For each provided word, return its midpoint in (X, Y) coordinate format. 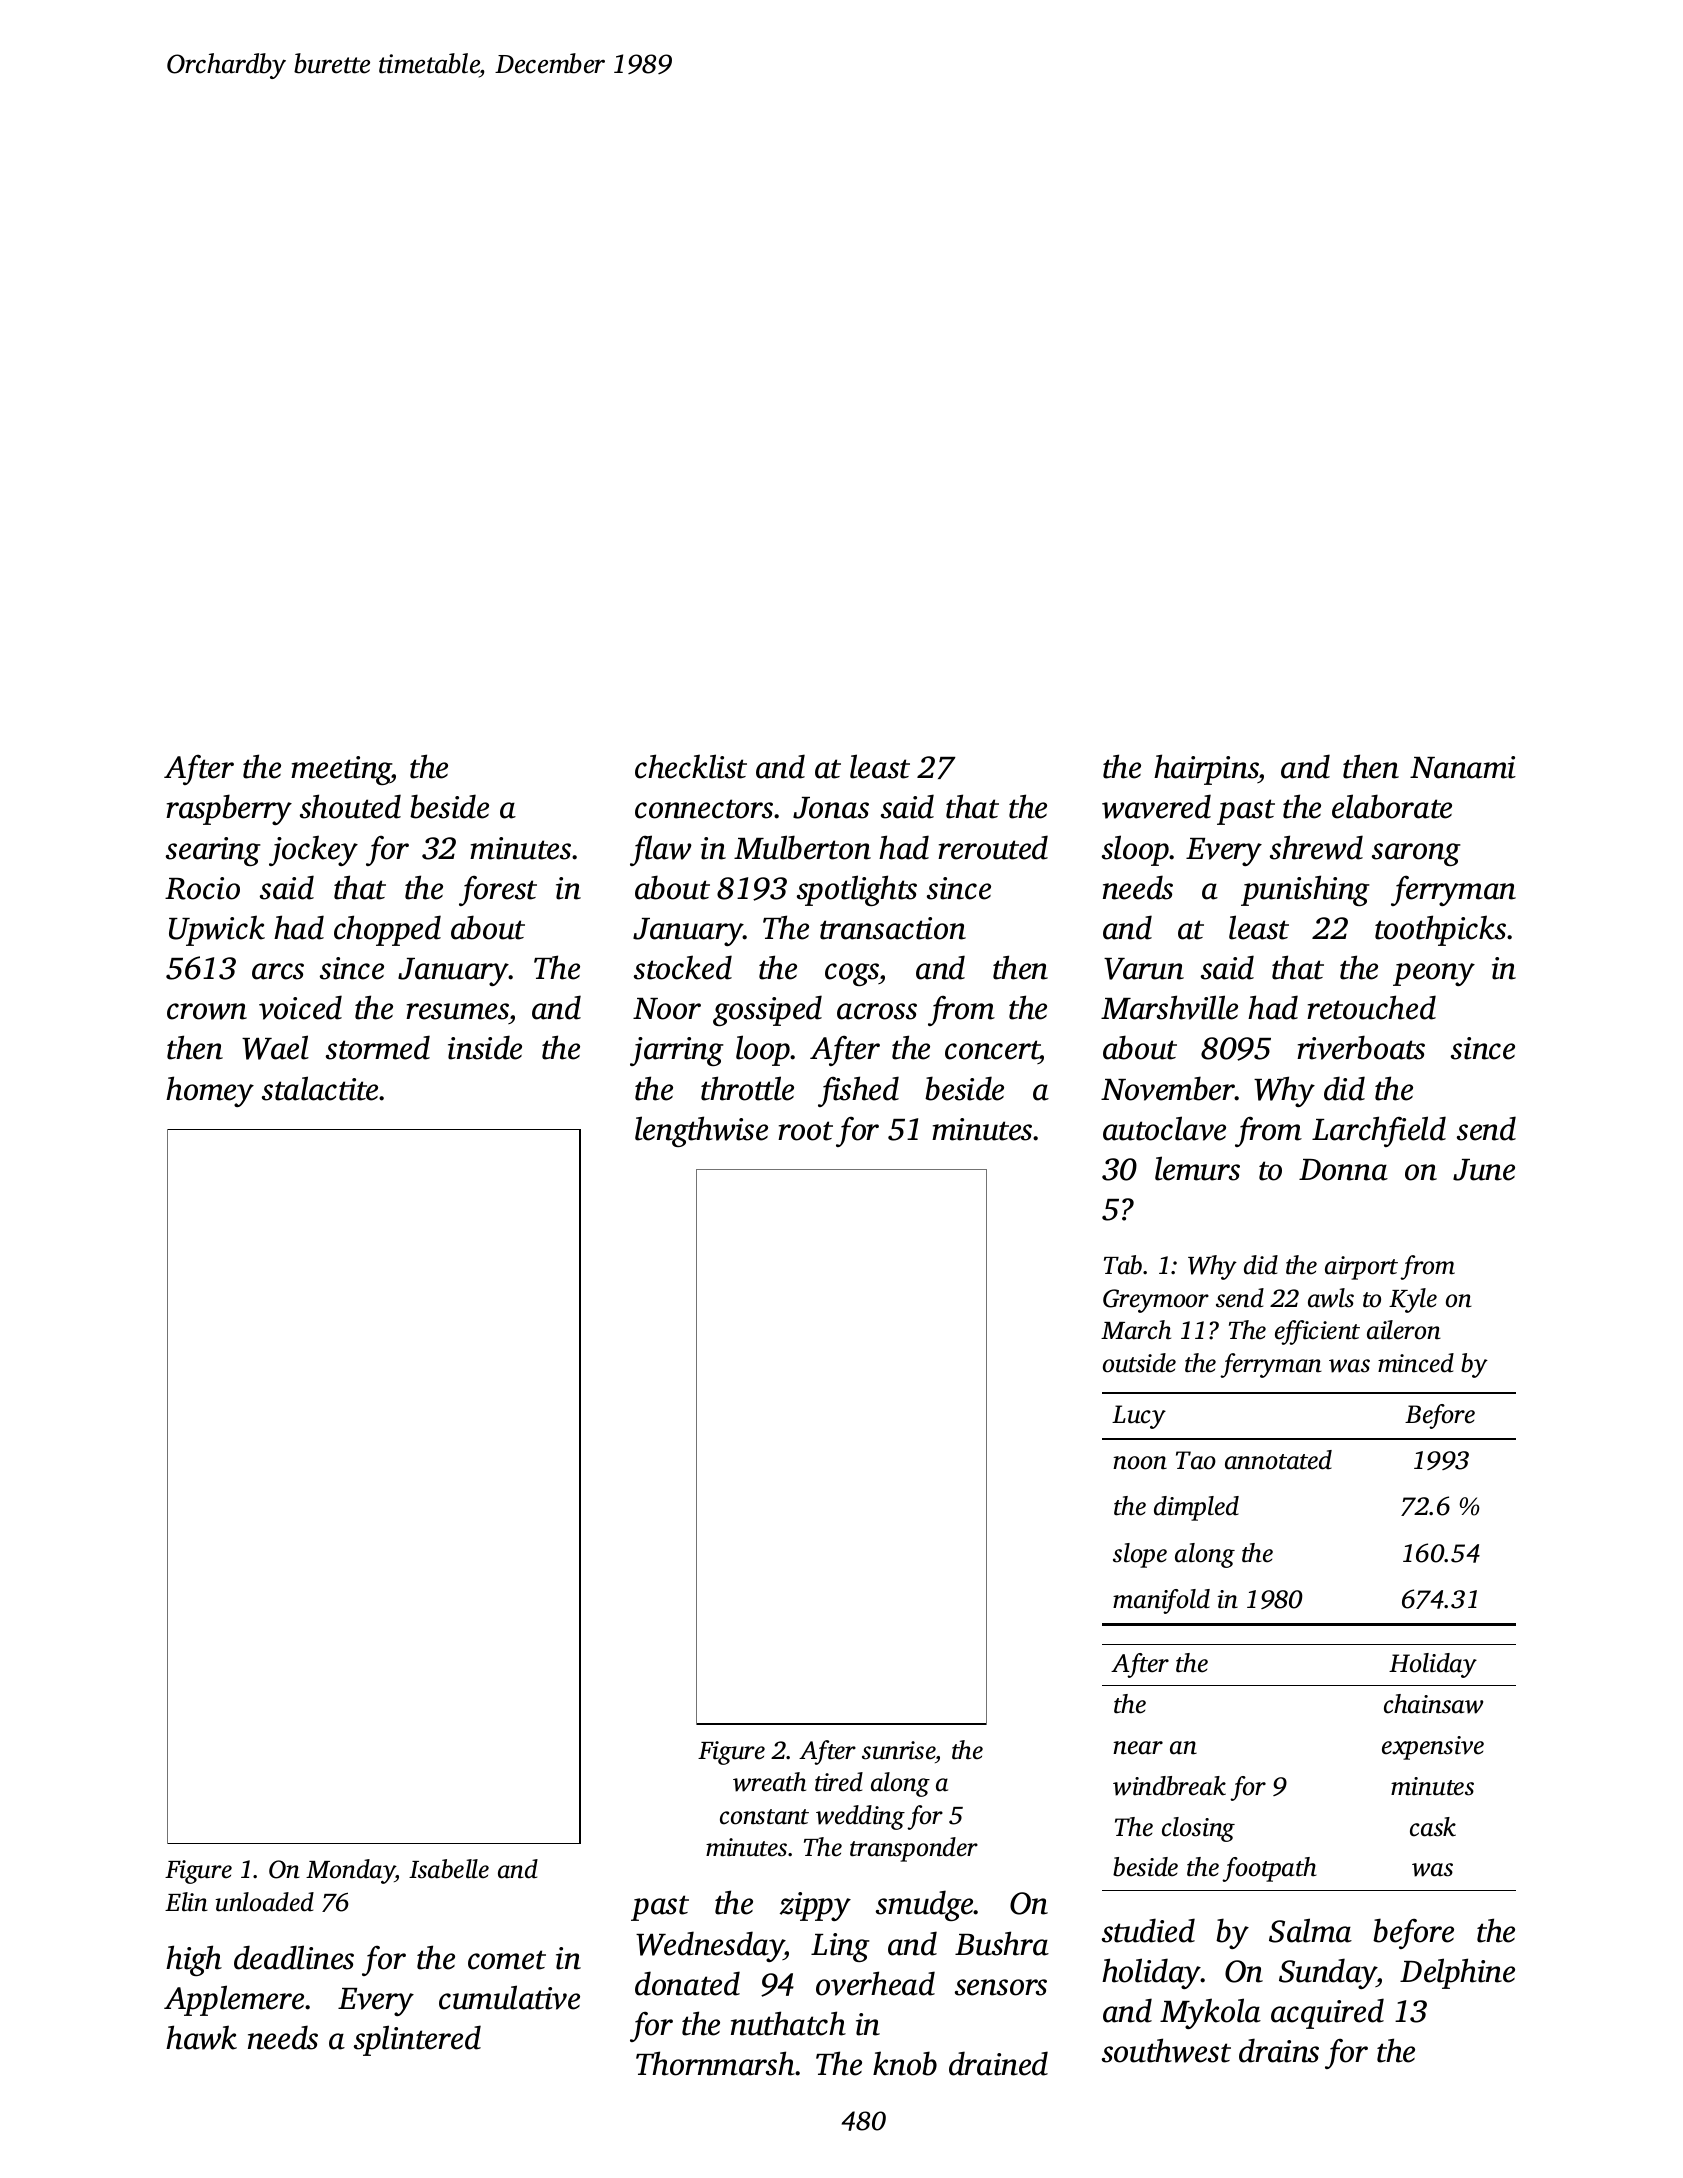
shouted (350, 806)
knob (905, 2063)
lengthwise (701, 1131)
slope (1140, 1555)
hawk (201, 2037)
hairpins (1206, 769)
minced (1416, 1363)
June (1484, 1170)
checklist (691, 766)
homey (210, 1091)
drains (1279, 2050)
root (805, 1131)
